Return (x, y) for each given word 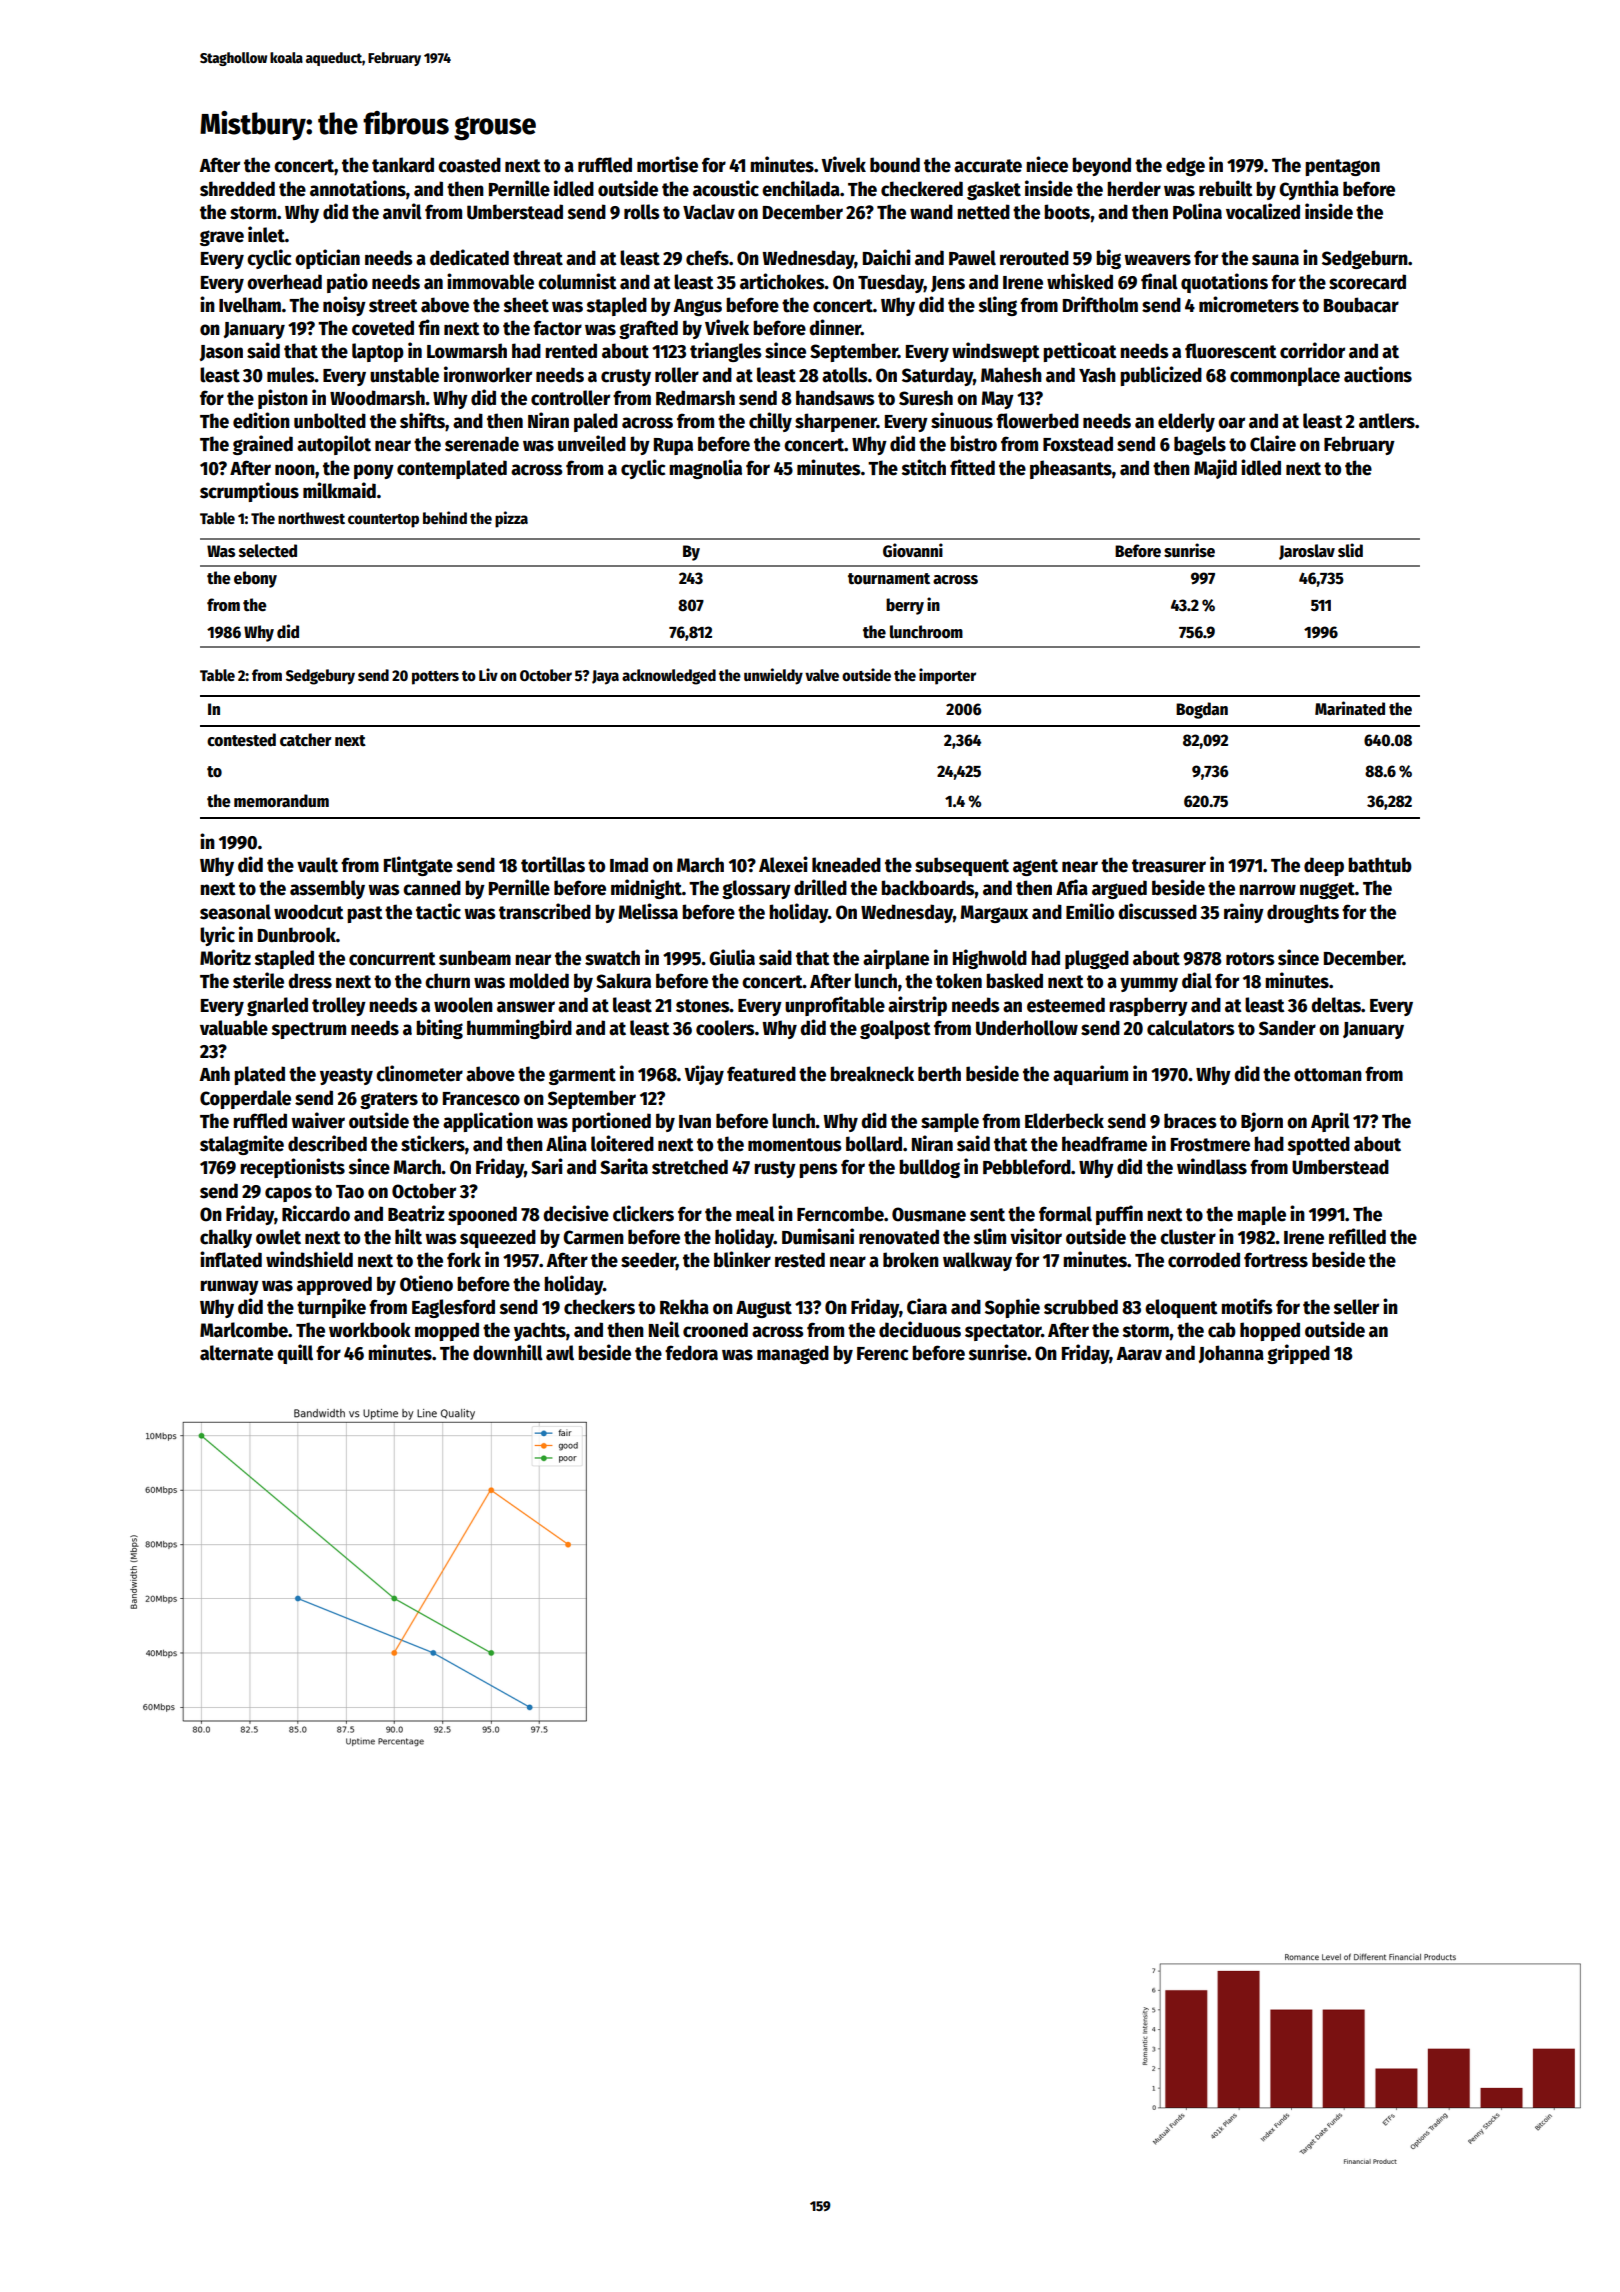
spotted (1319, 1145)
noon (295, 470)
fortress (1276, 1260)
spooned (482, 1215)
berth (939, 1074)
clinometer (419, 1073)
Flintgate (418, 866)
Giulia (732, 957)
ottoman (1328, 1075)
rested (800, 1260)
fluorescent (1231, 351)
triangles (725, 352)
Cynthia (1309, 190)
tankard (403, 165)
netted (983, 212)
